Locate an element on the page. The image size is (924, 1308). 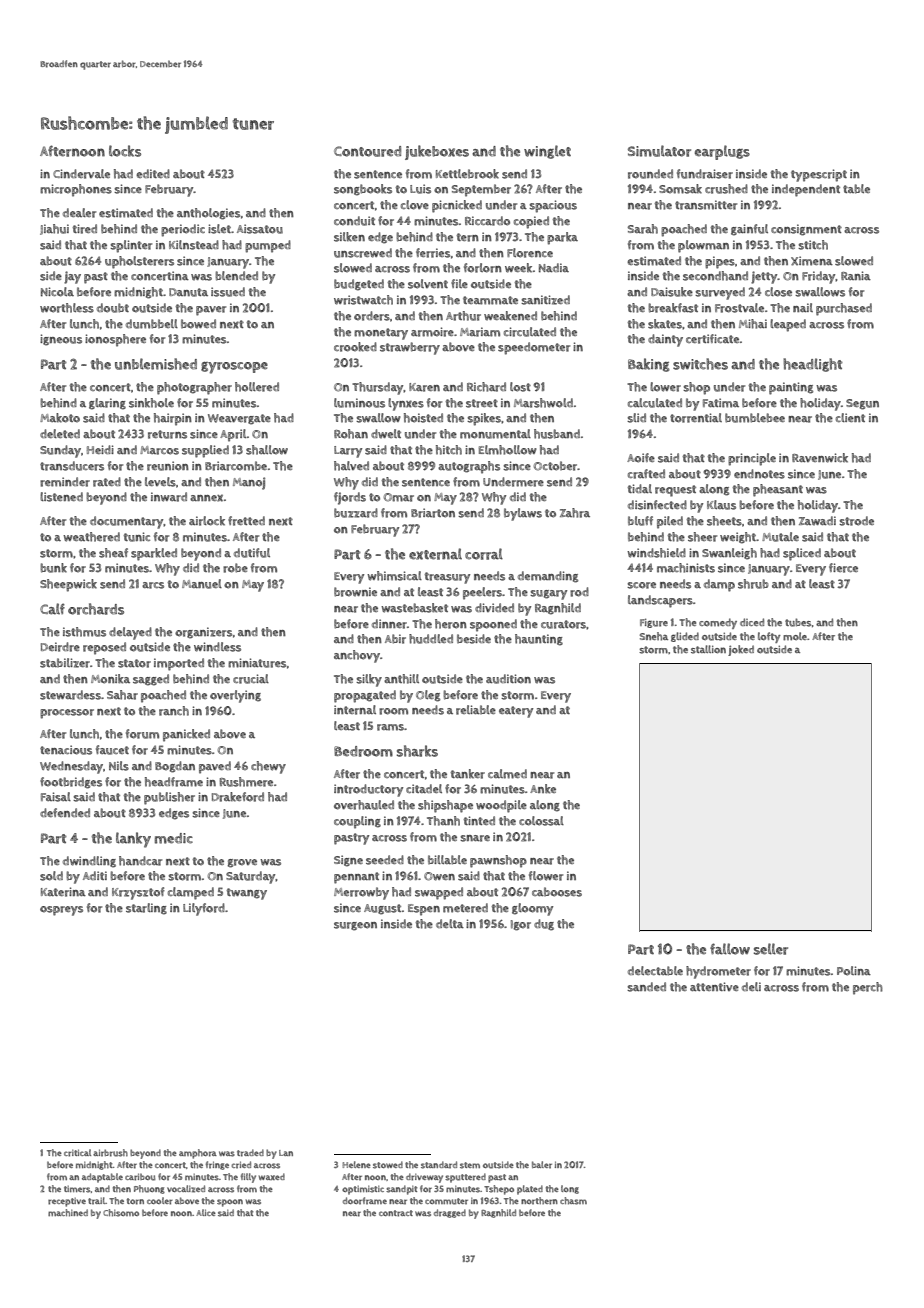
Contoured is located at coordinates (367, 151).
